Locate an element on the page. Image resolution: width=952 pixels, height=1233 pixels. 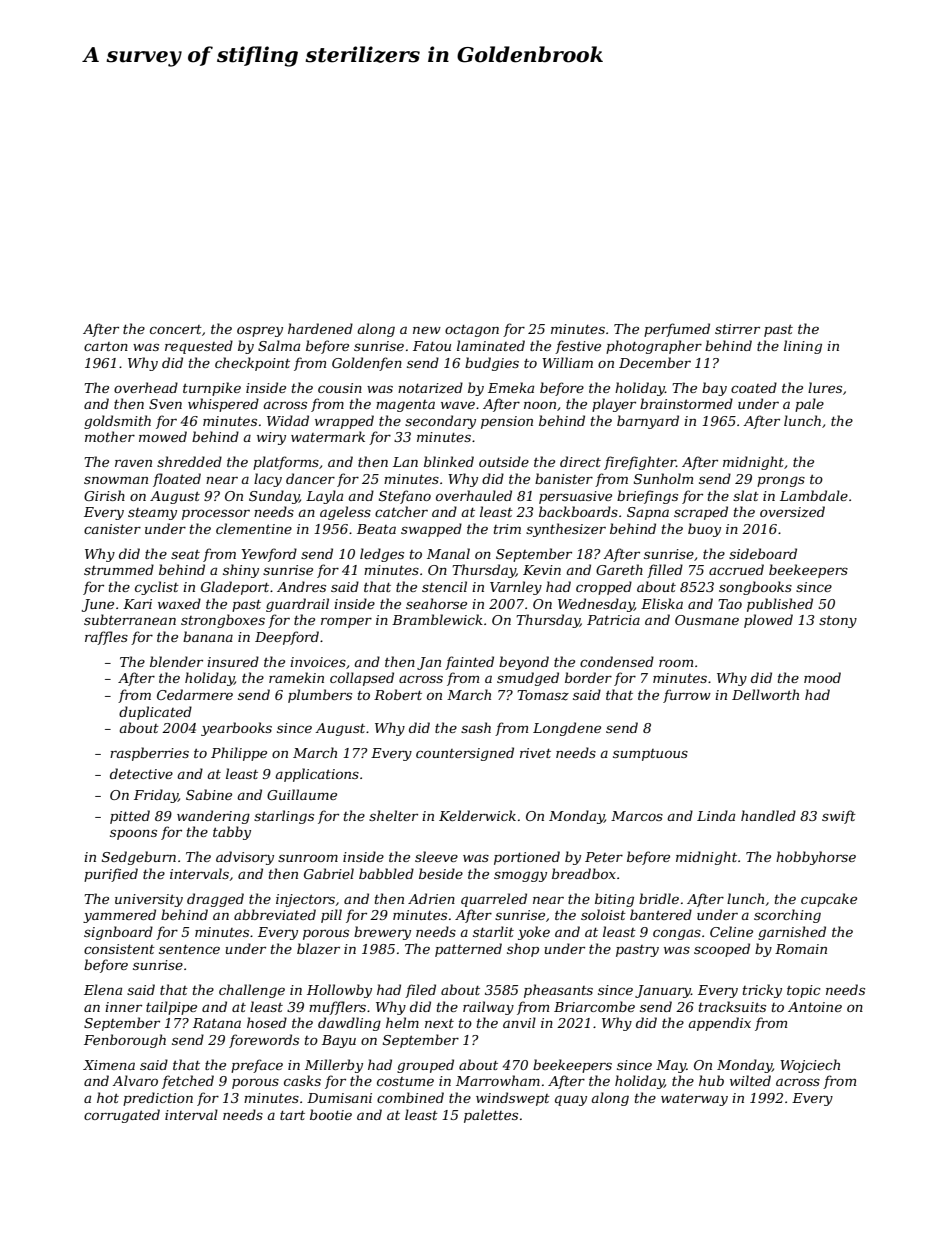
pension is located at coordinates (507, 422).
